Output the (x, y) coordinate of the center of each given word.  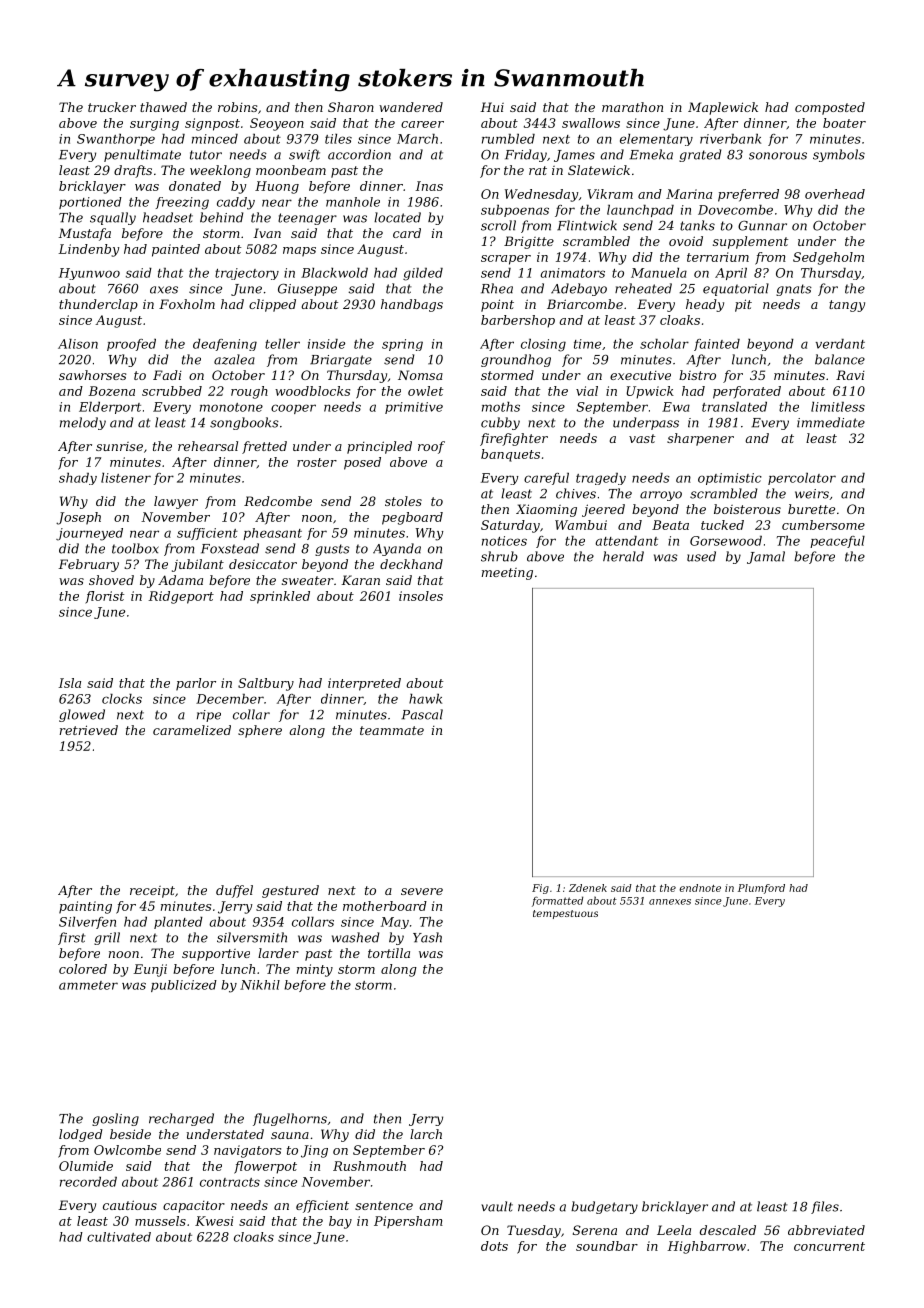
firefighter (514, 439)
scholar (664, 344)
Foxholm (187, 304)
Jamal (766, 557)
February (88, 565)
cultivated (119, 1237)
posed (362, 463)
